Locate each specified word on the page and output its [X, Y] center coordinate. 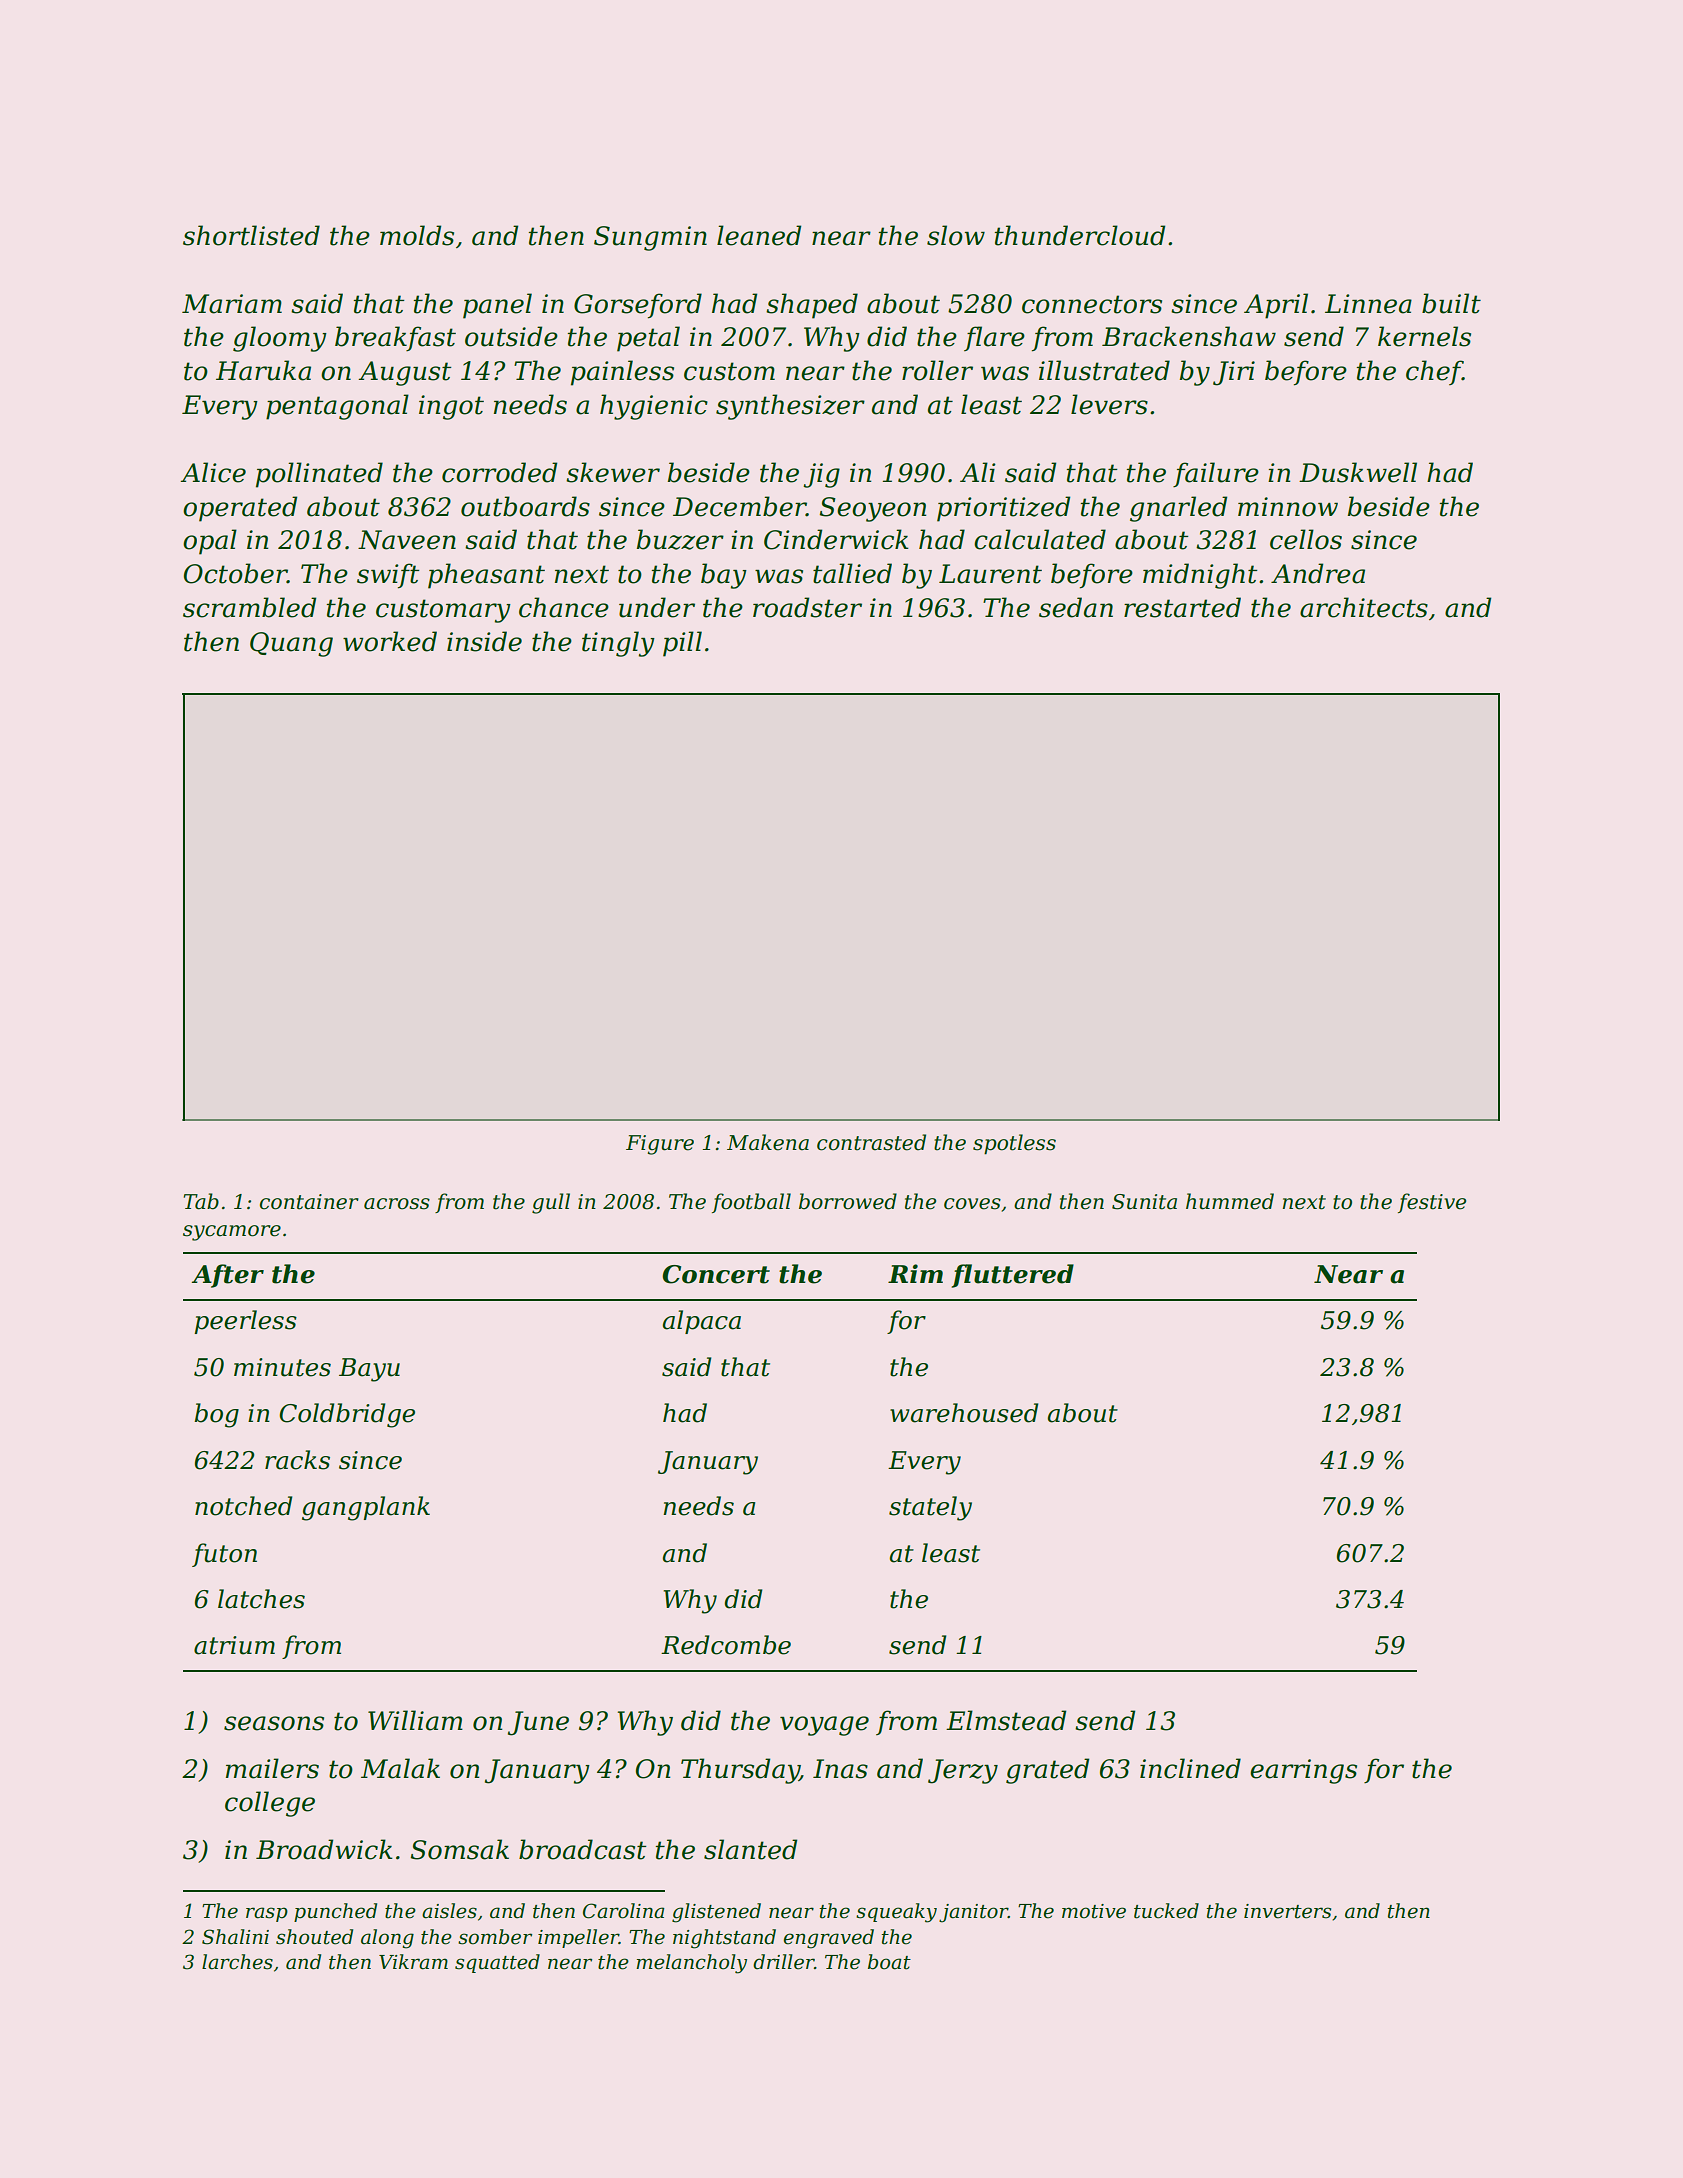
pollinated [319, 475]
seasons [274, 1723]
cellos [1306, 539]
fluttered [1013, 1276]
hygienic [654, 407]
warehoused [964, 1413]
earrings [1303, 1771]
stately [930, 1508]
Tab [201, 1201]
